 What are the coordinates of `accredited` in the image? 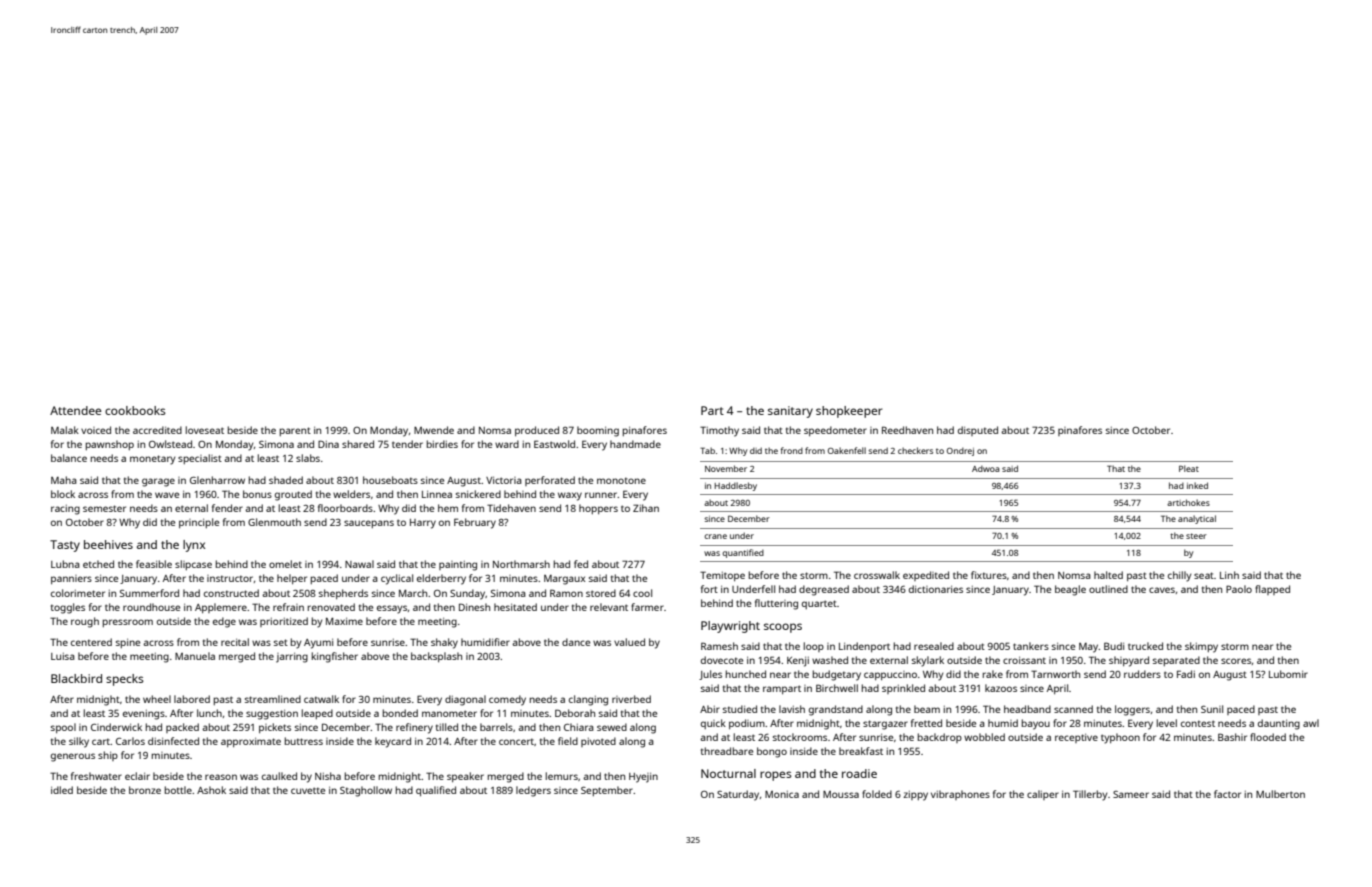 It's located at (157, 430).
